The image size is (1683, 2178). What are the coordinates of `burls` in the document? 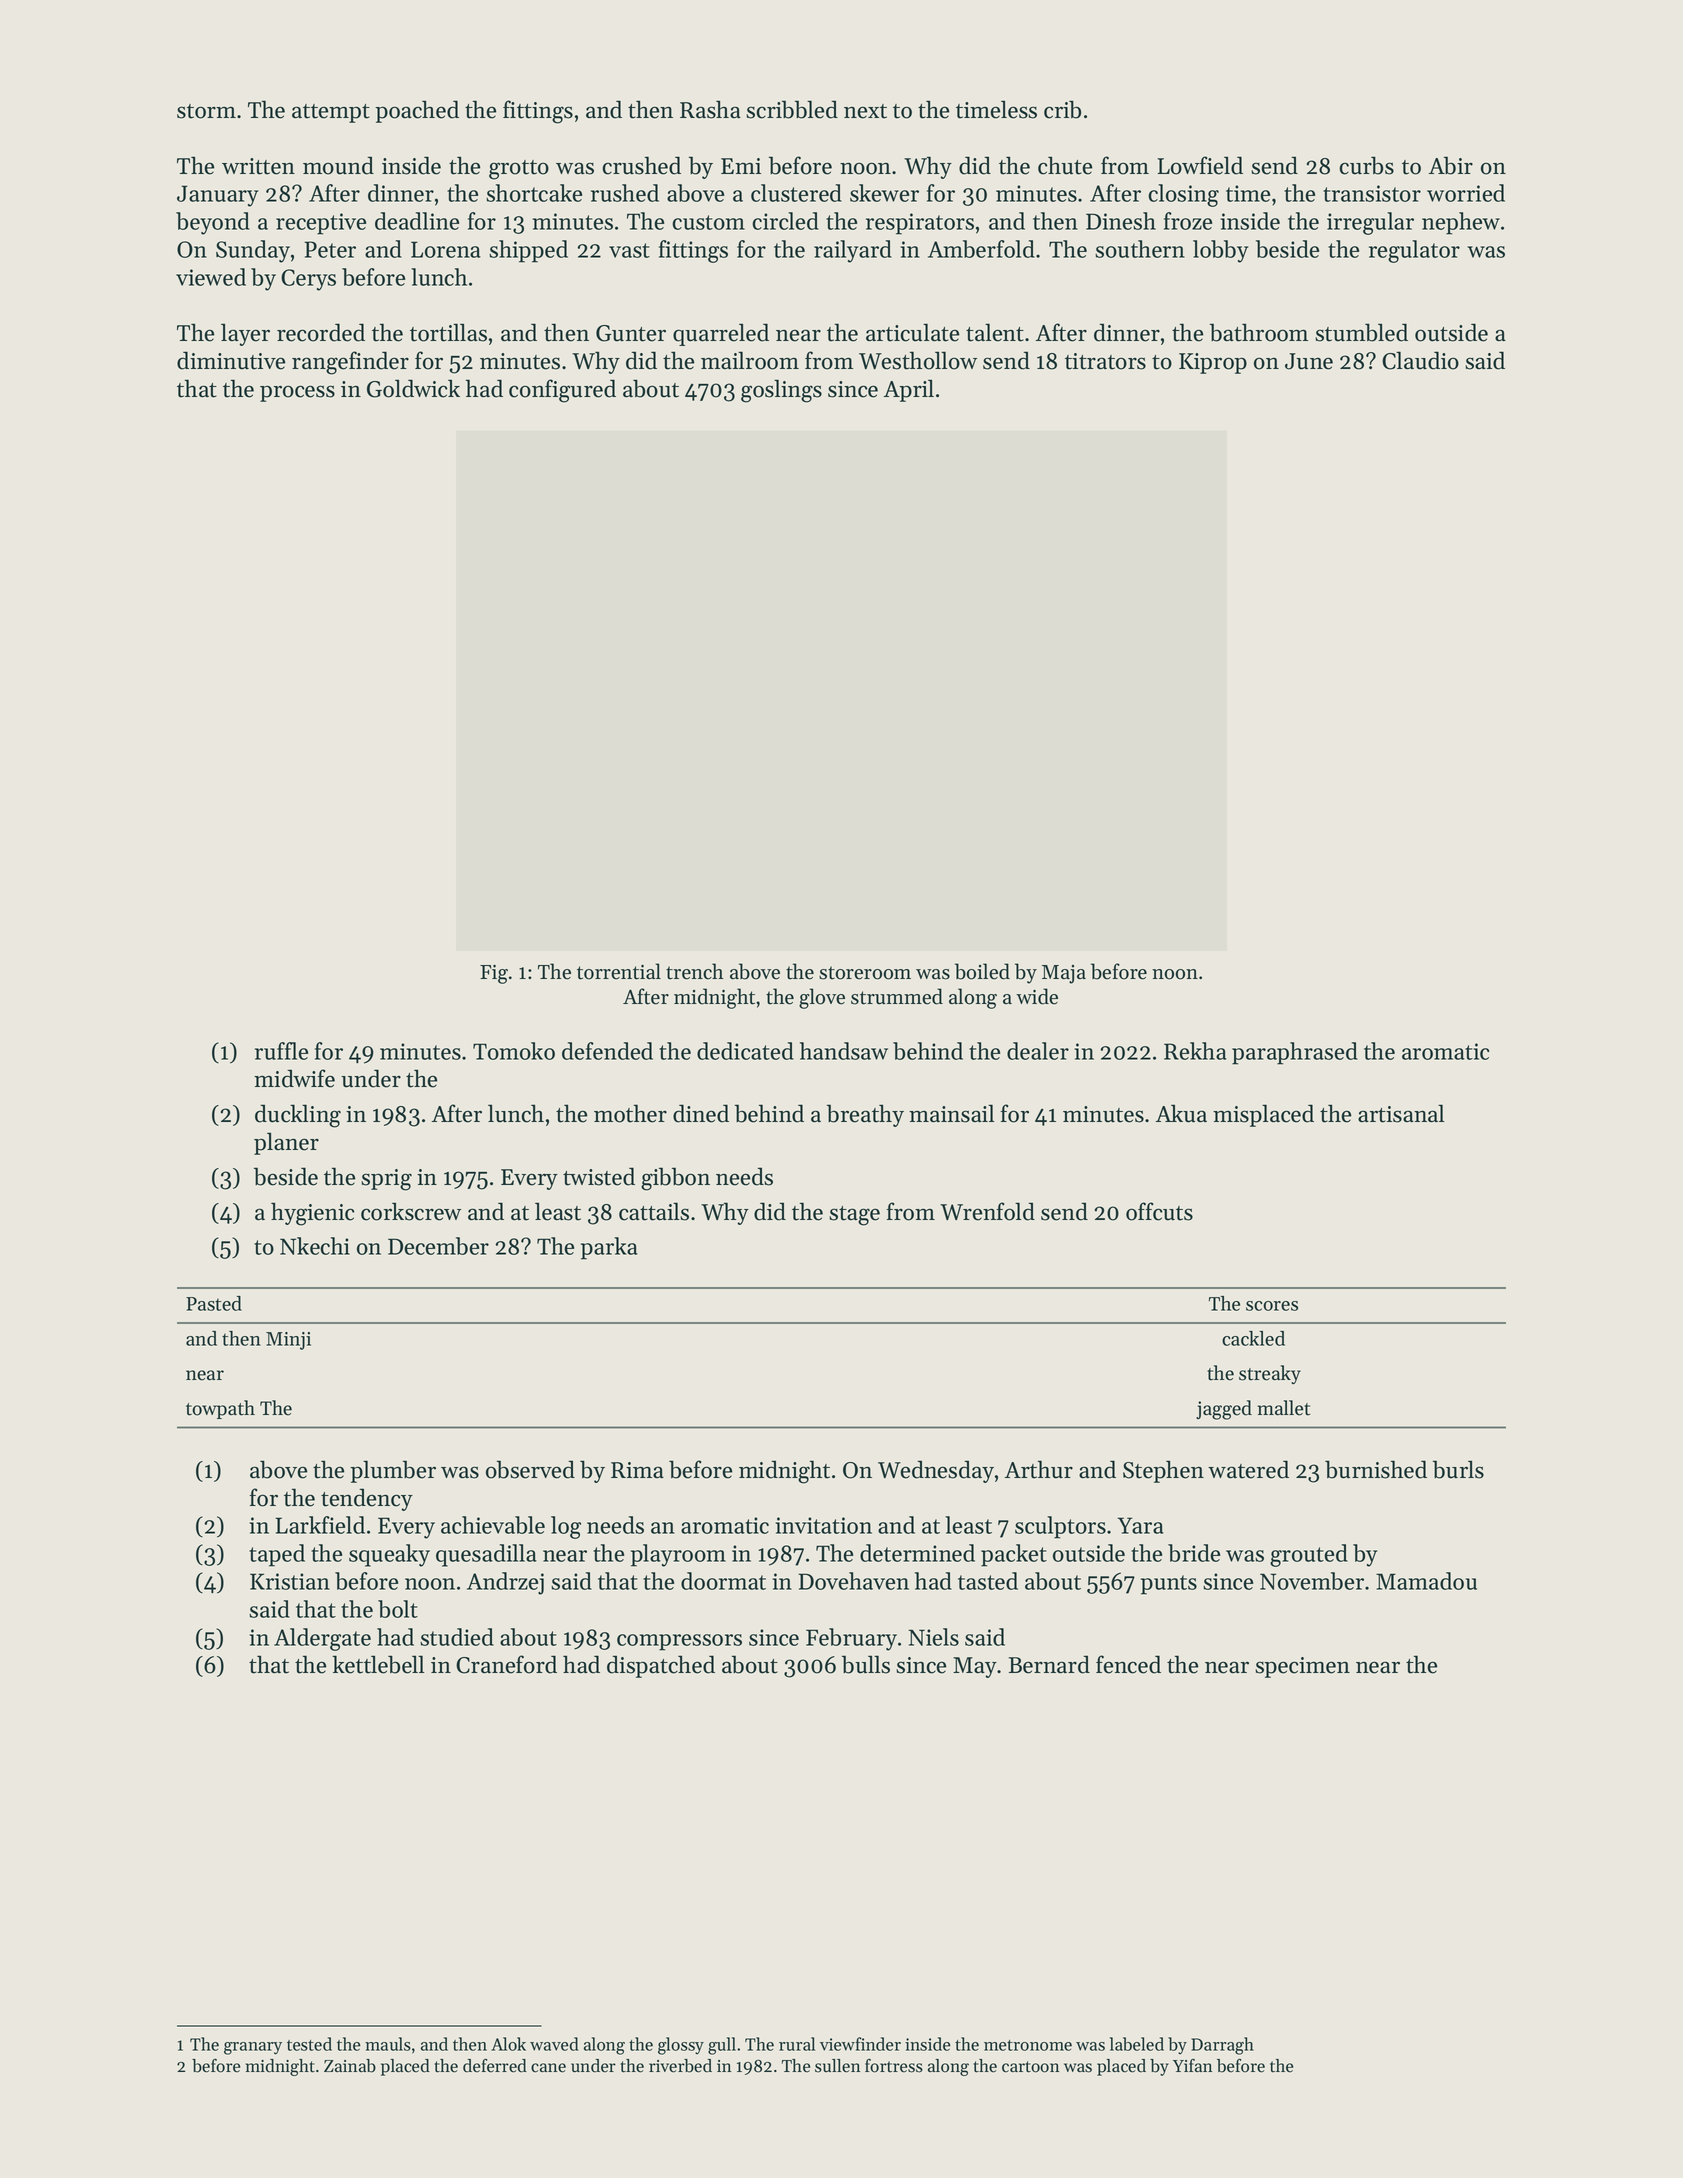 It's located at (1458, 1469).
